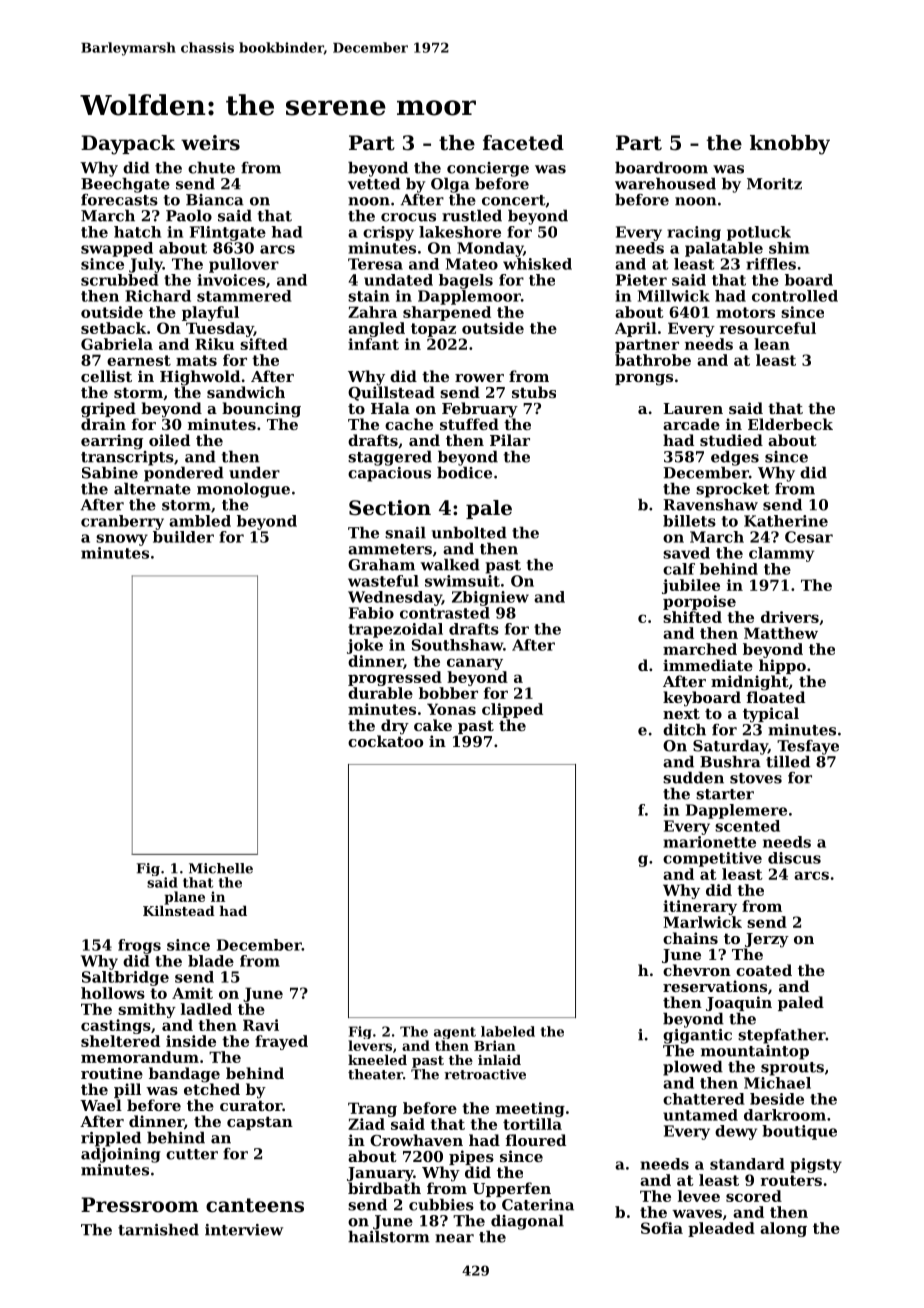 The height and width of the page is (1308, 924). What do you see at coordinates (523, 143) in the page?
I see `faceted` at bounding box center [523, 143].
